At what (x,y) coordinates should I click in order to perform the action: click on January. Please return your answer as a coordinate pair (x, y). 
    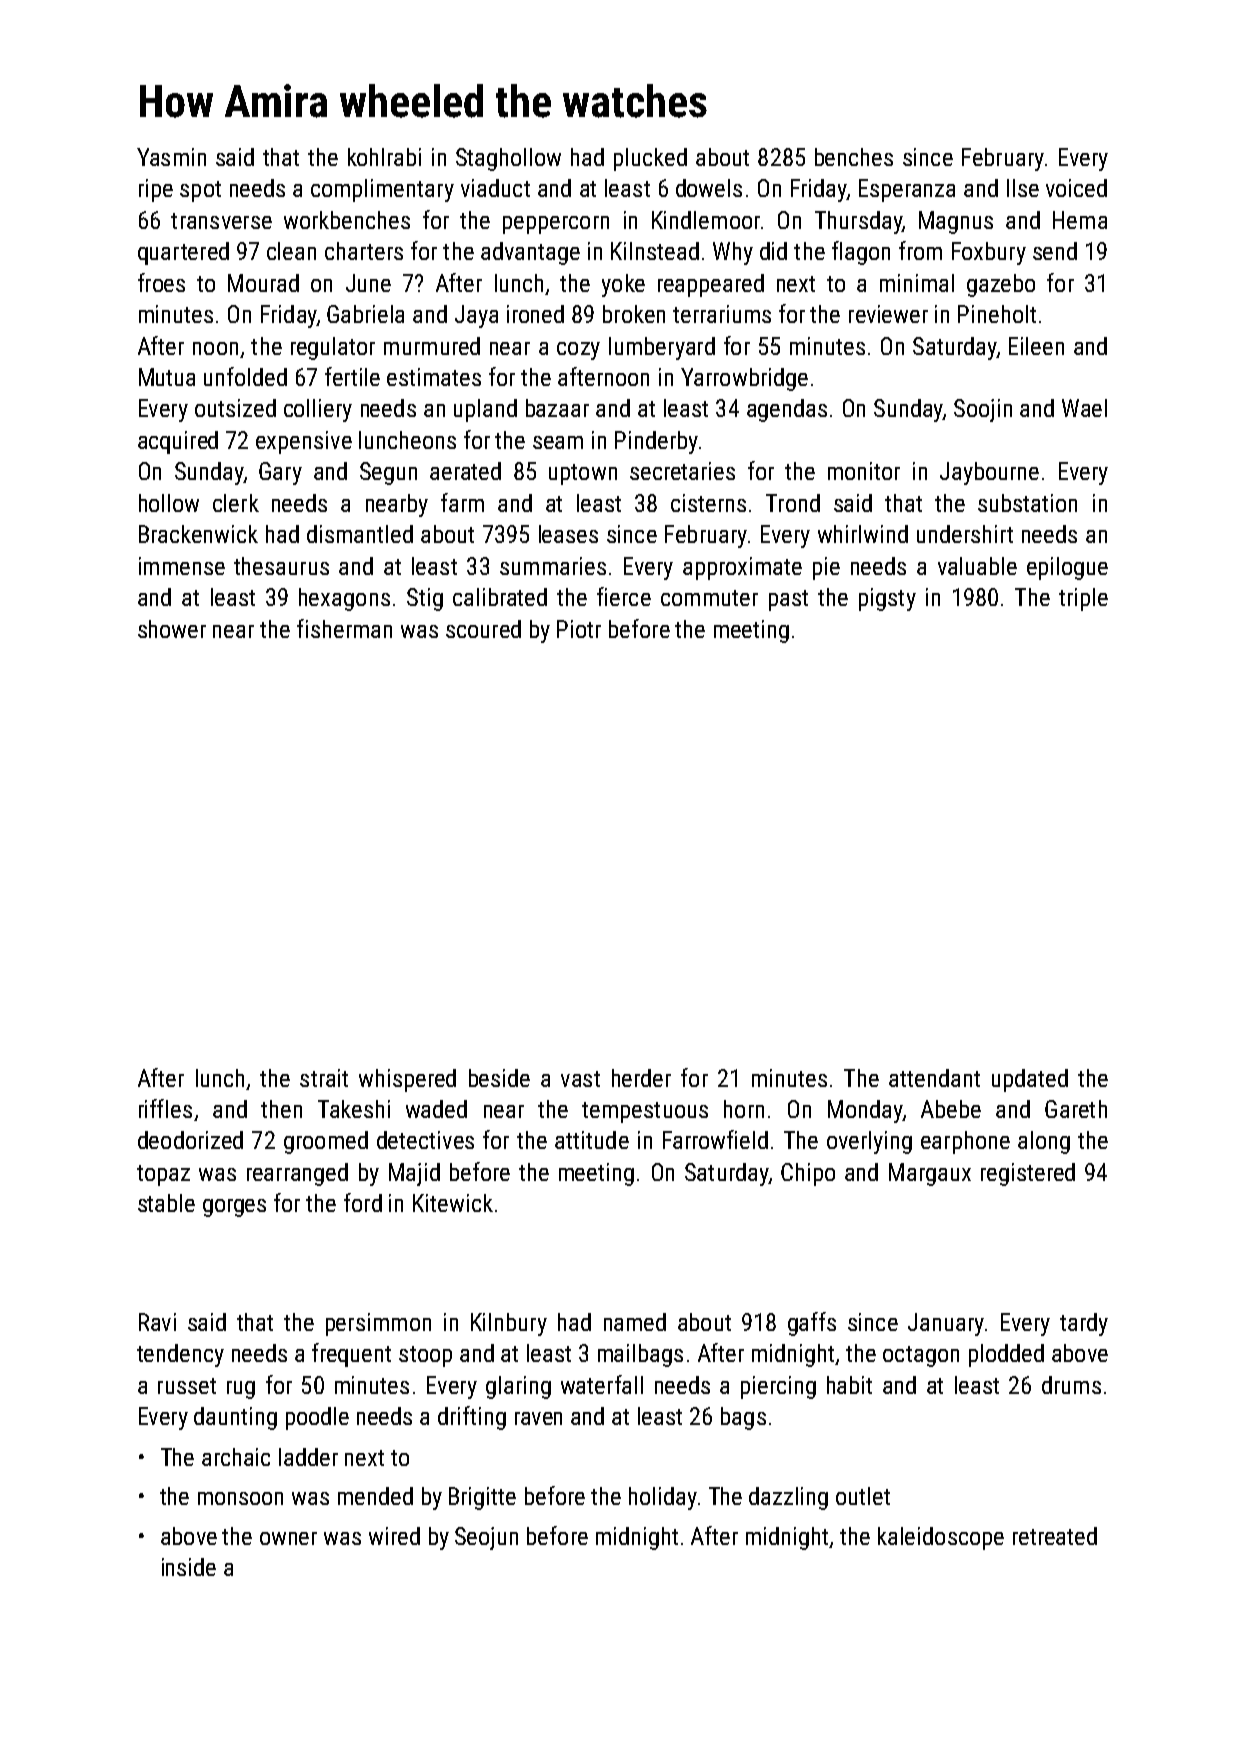
    Looking at the image, I should click on (946, 1324).
